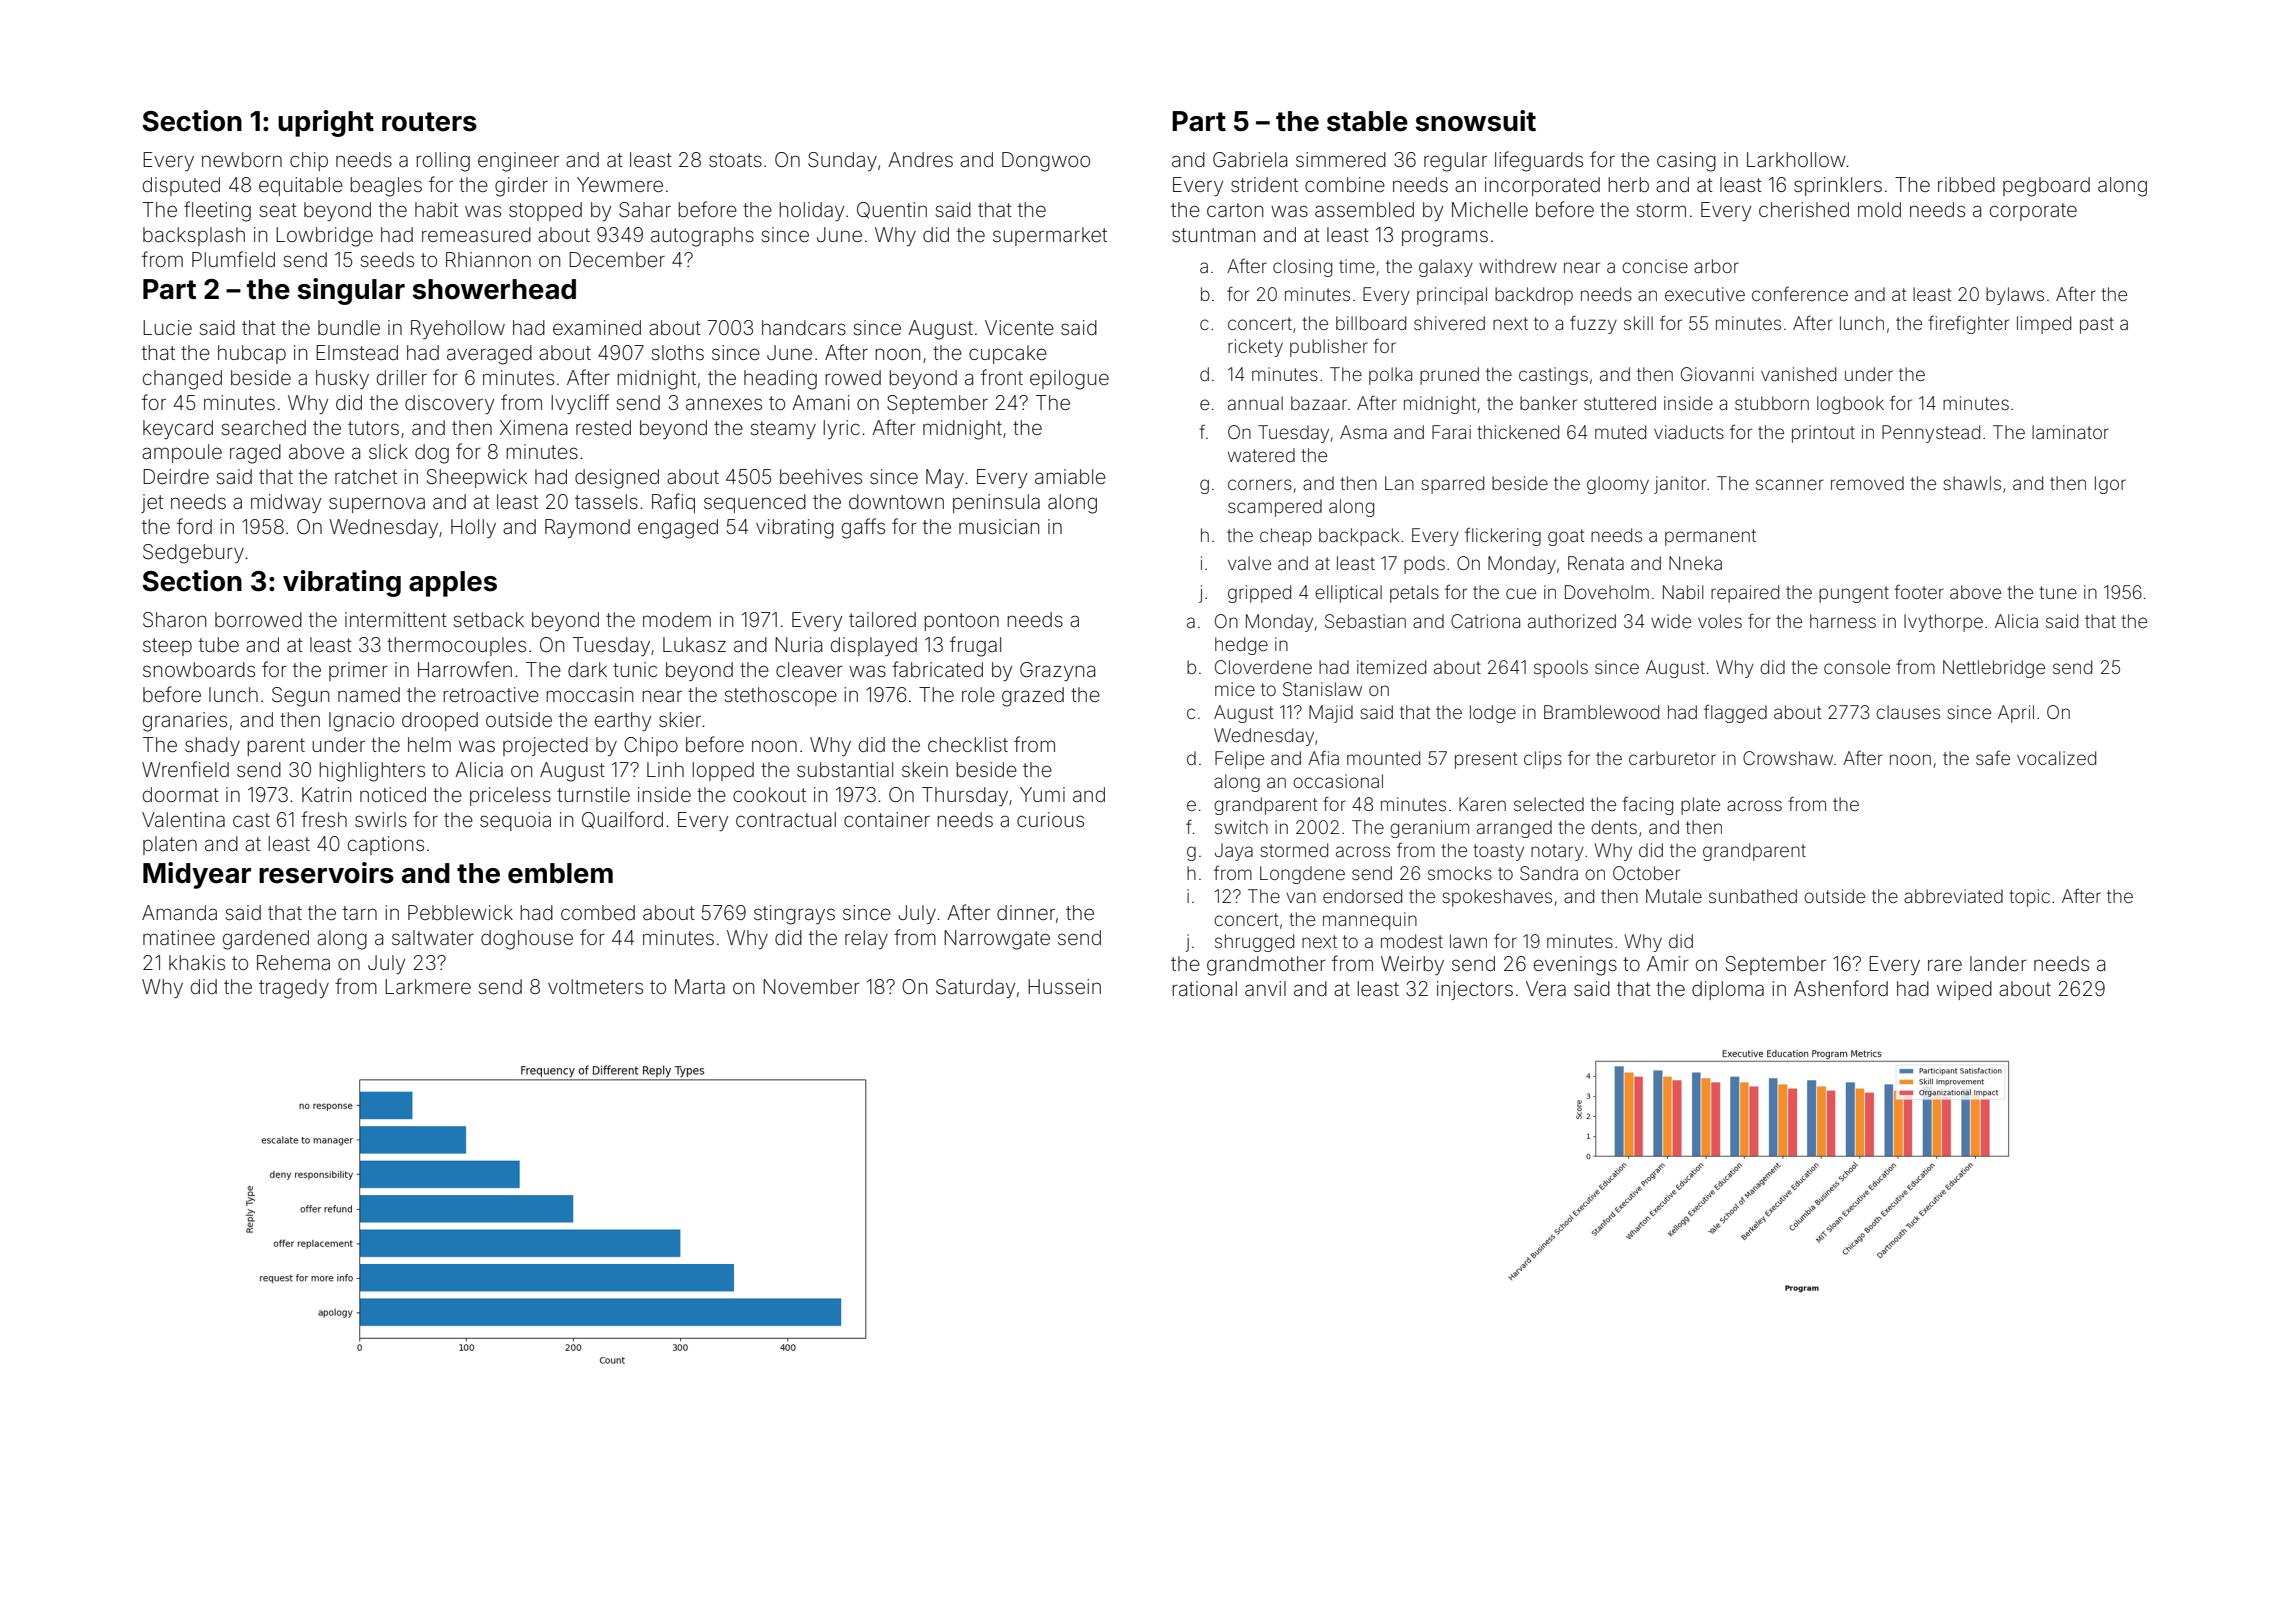 The width and height of the page is (2292, 1620). I want to click on stoats, so click(735, 160).
